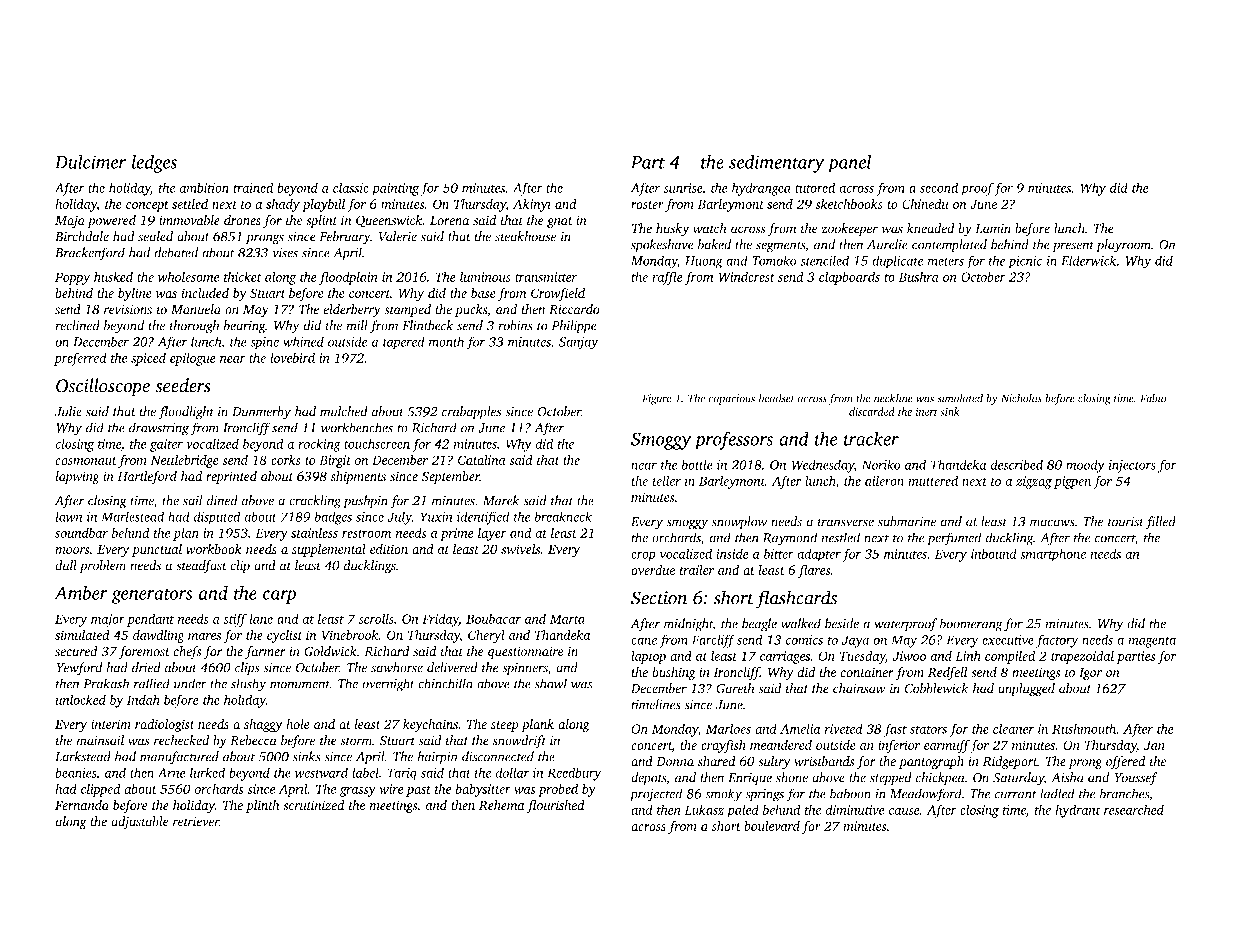 Image resolution: width=1233 pixels, height=952 pixels. Describe the element at coordinates (82, 805) in the screenshot. I see `Fernanda` at that location.
